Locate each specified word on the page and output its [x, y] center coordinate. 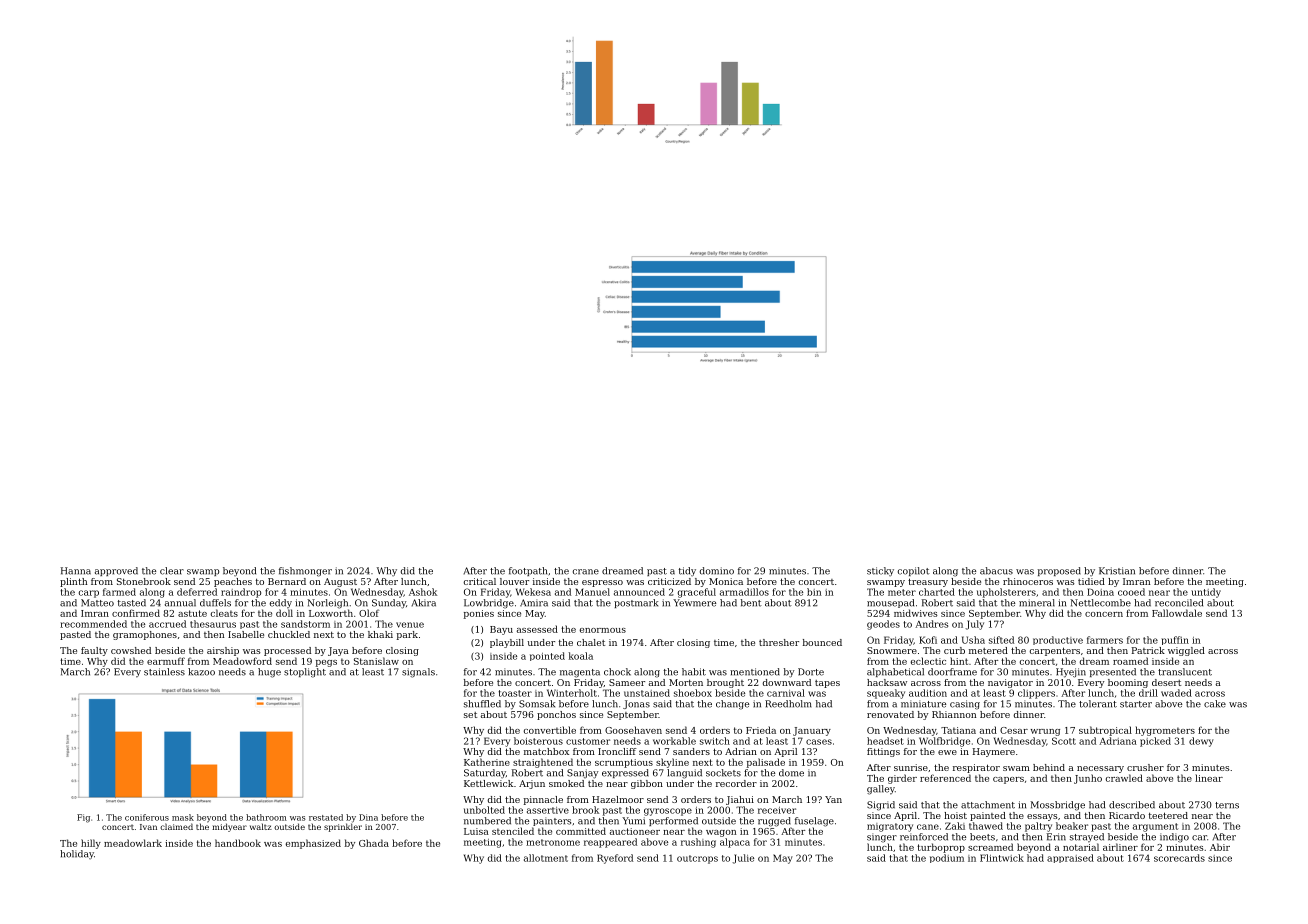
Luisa [476, 831]
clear [172, 571]
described [1132, 805]
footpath [528, 571]
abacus [996, 571]
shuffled [482, 704]
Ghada [374, 843]
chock [617, 672]
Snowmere [892, 650]
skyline [672, 763]
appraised [1070, 858]
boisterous [538, 741]
